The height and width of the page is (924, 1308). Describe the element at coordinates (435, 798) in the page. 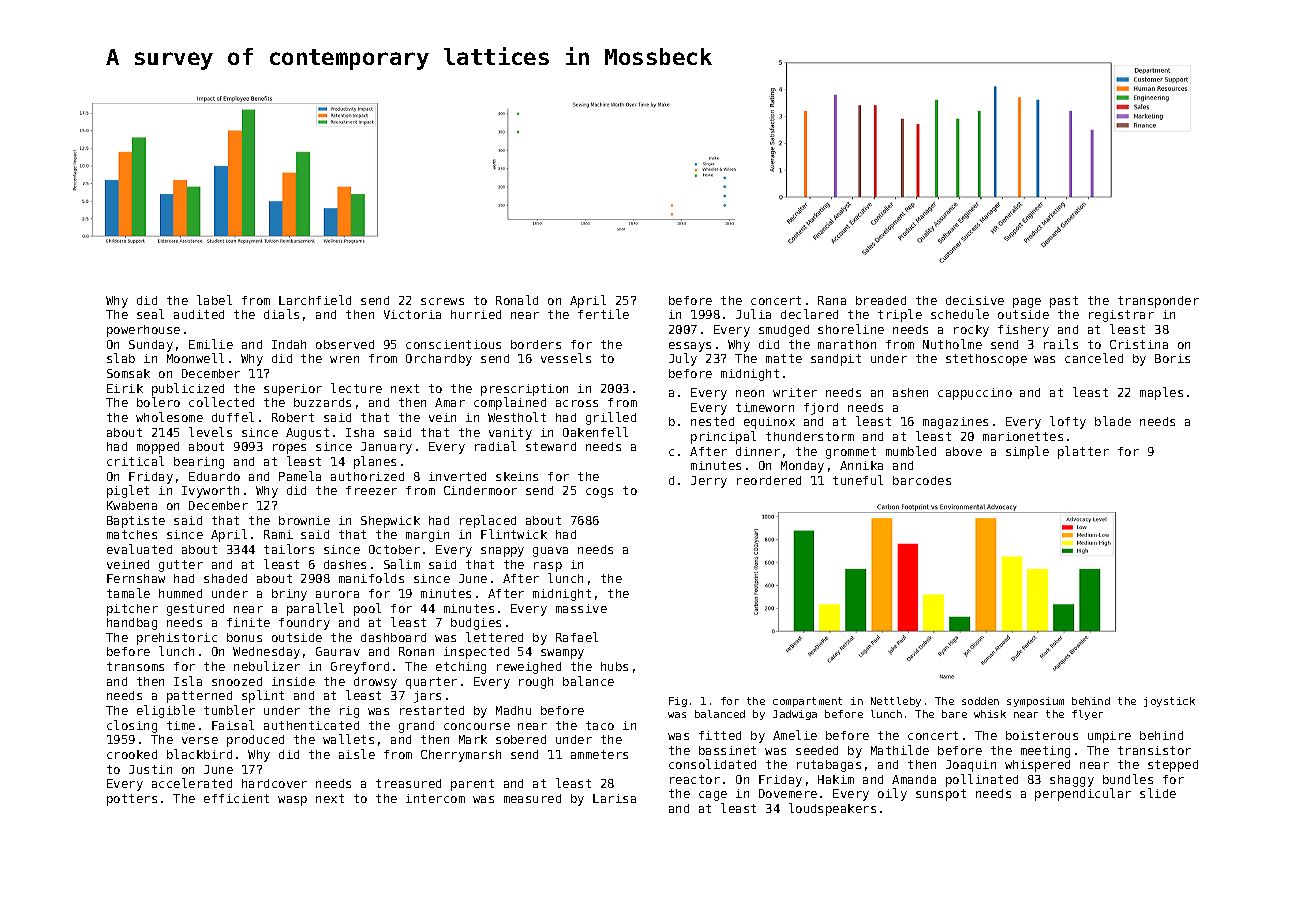

I see `intercom` at that location.
